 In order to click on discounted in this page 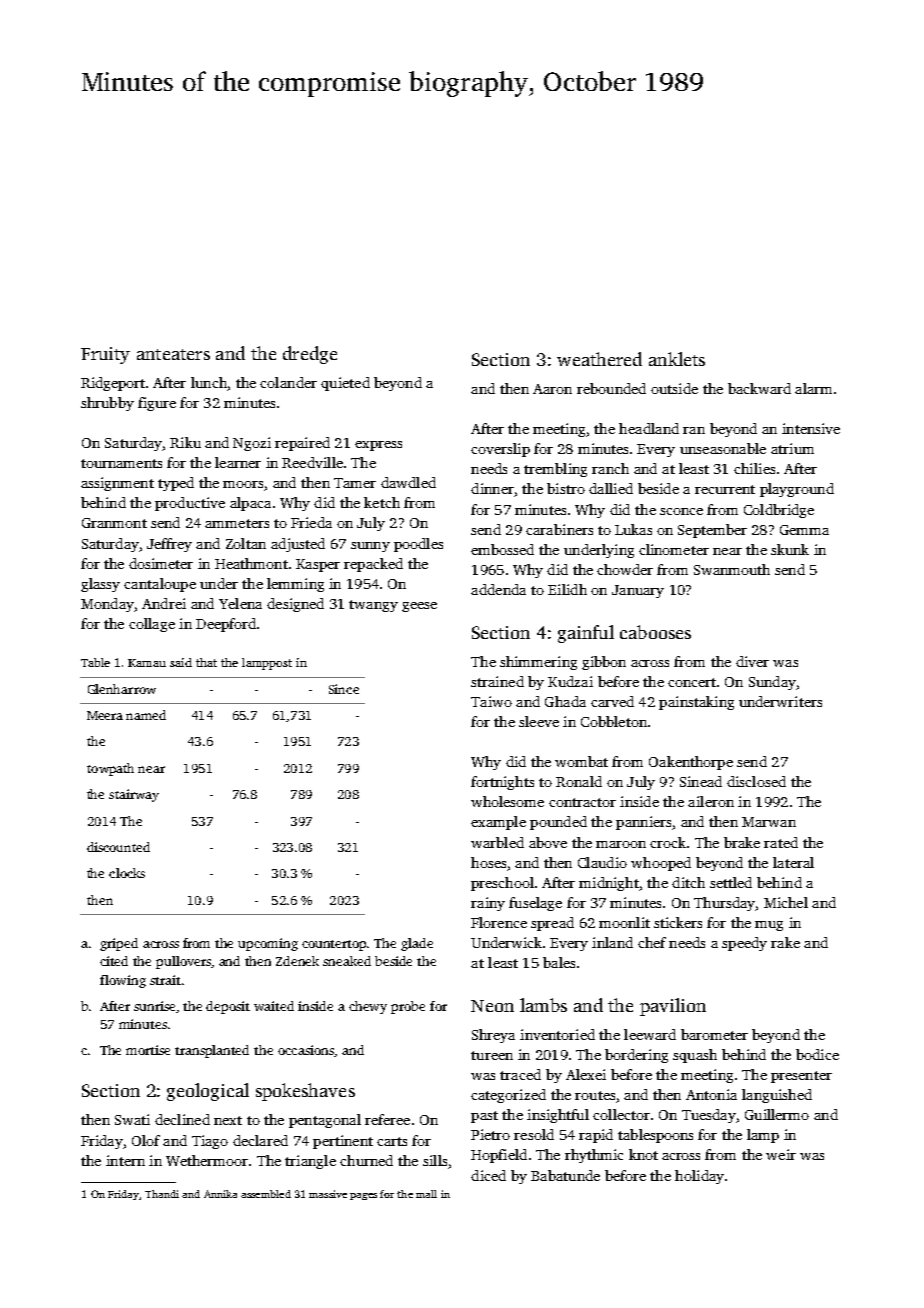, I will do `click(118, 847)`.
